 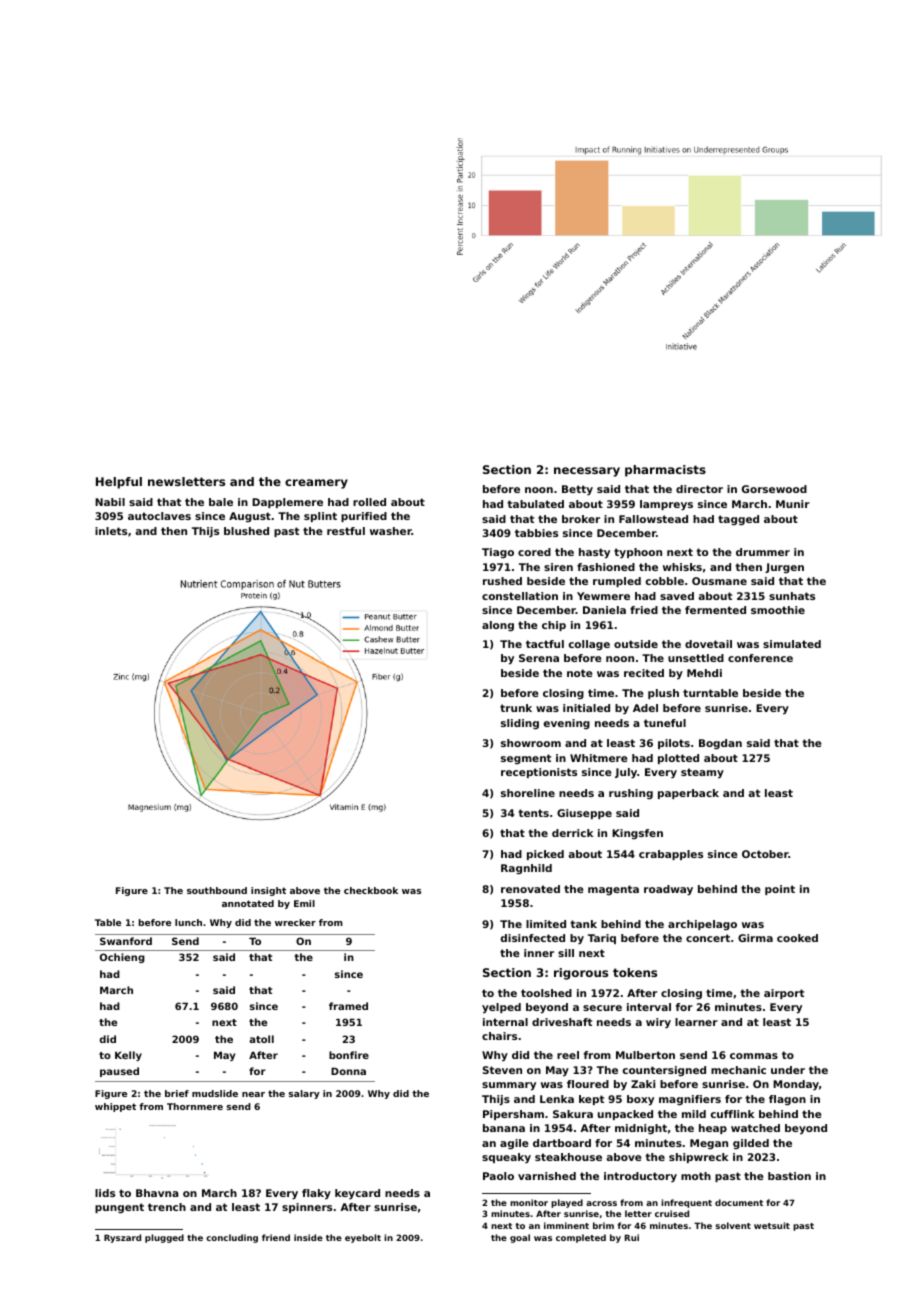 I want to click on southbound, so click(x=217, y=890).
